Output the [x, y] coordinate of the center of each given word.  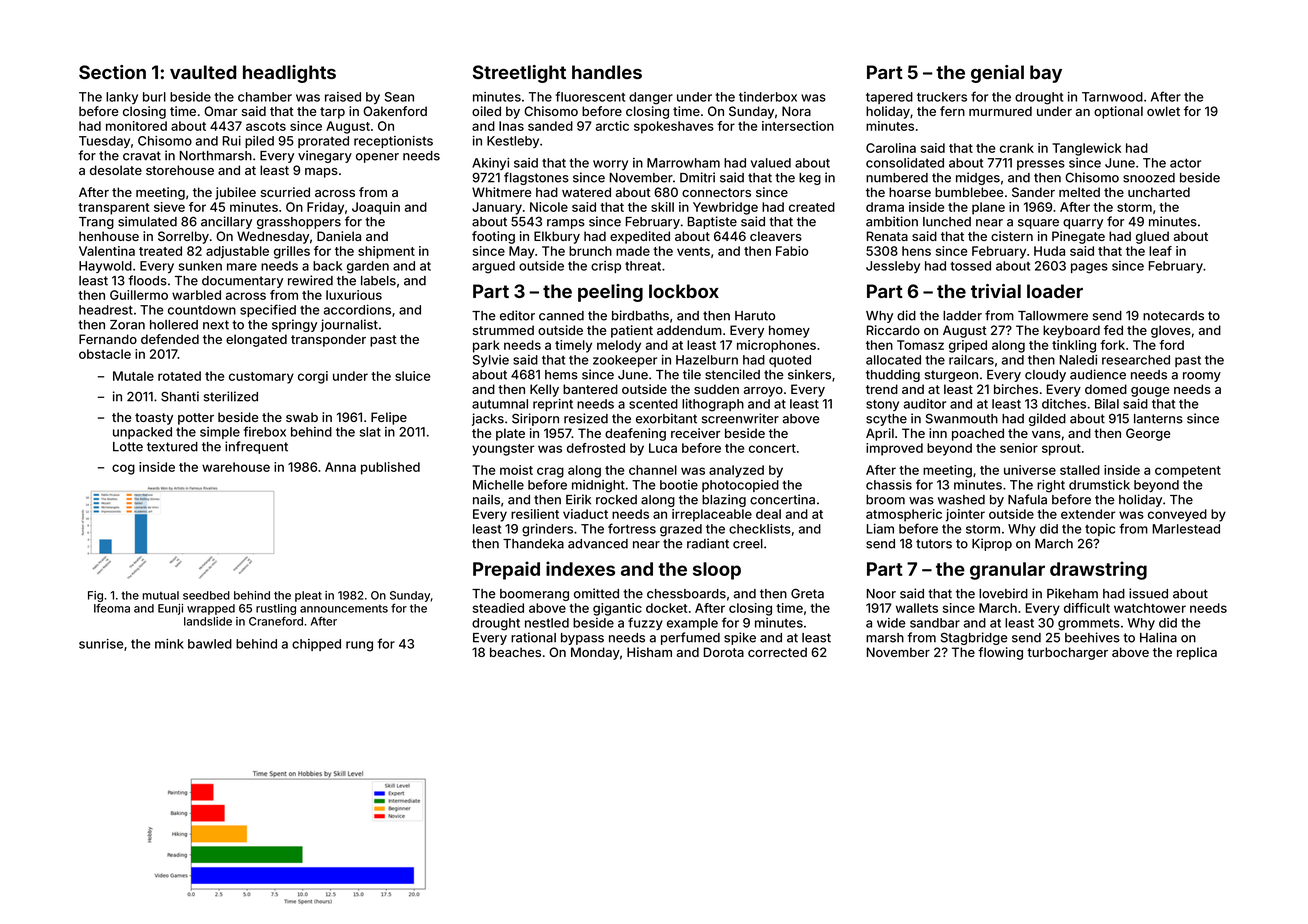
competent [1188, 472]
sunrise [101, 644]
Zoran [127, 325]
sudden [716, 389]
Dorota [724, 652]
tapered [889, 98]
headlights [289, 74]
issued [1148, 593]
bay [1046, 74]
